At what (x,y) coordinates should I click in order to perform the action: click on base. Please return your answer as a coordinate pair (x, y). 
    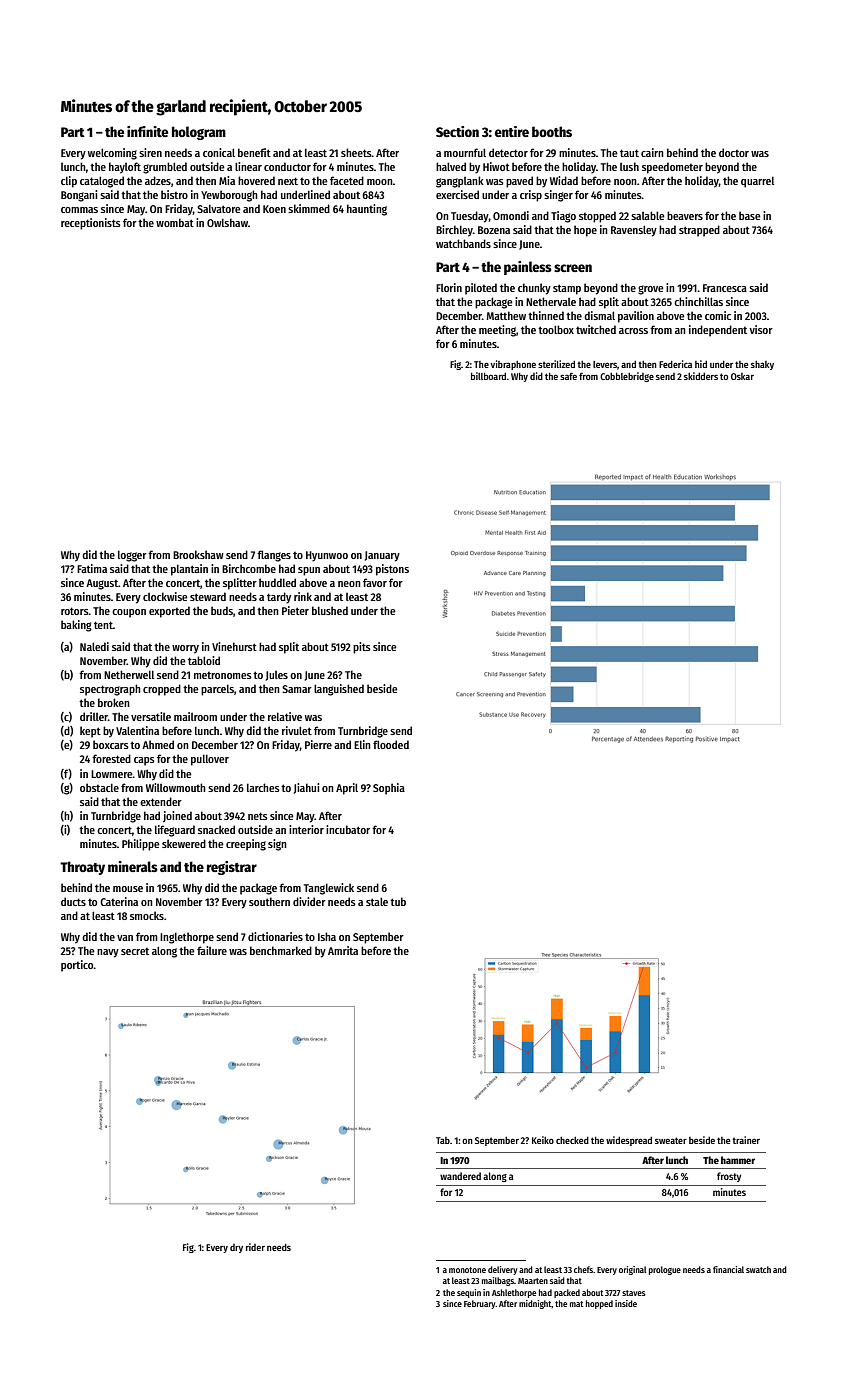
    Looking at the image, I should click on (750, 215).
